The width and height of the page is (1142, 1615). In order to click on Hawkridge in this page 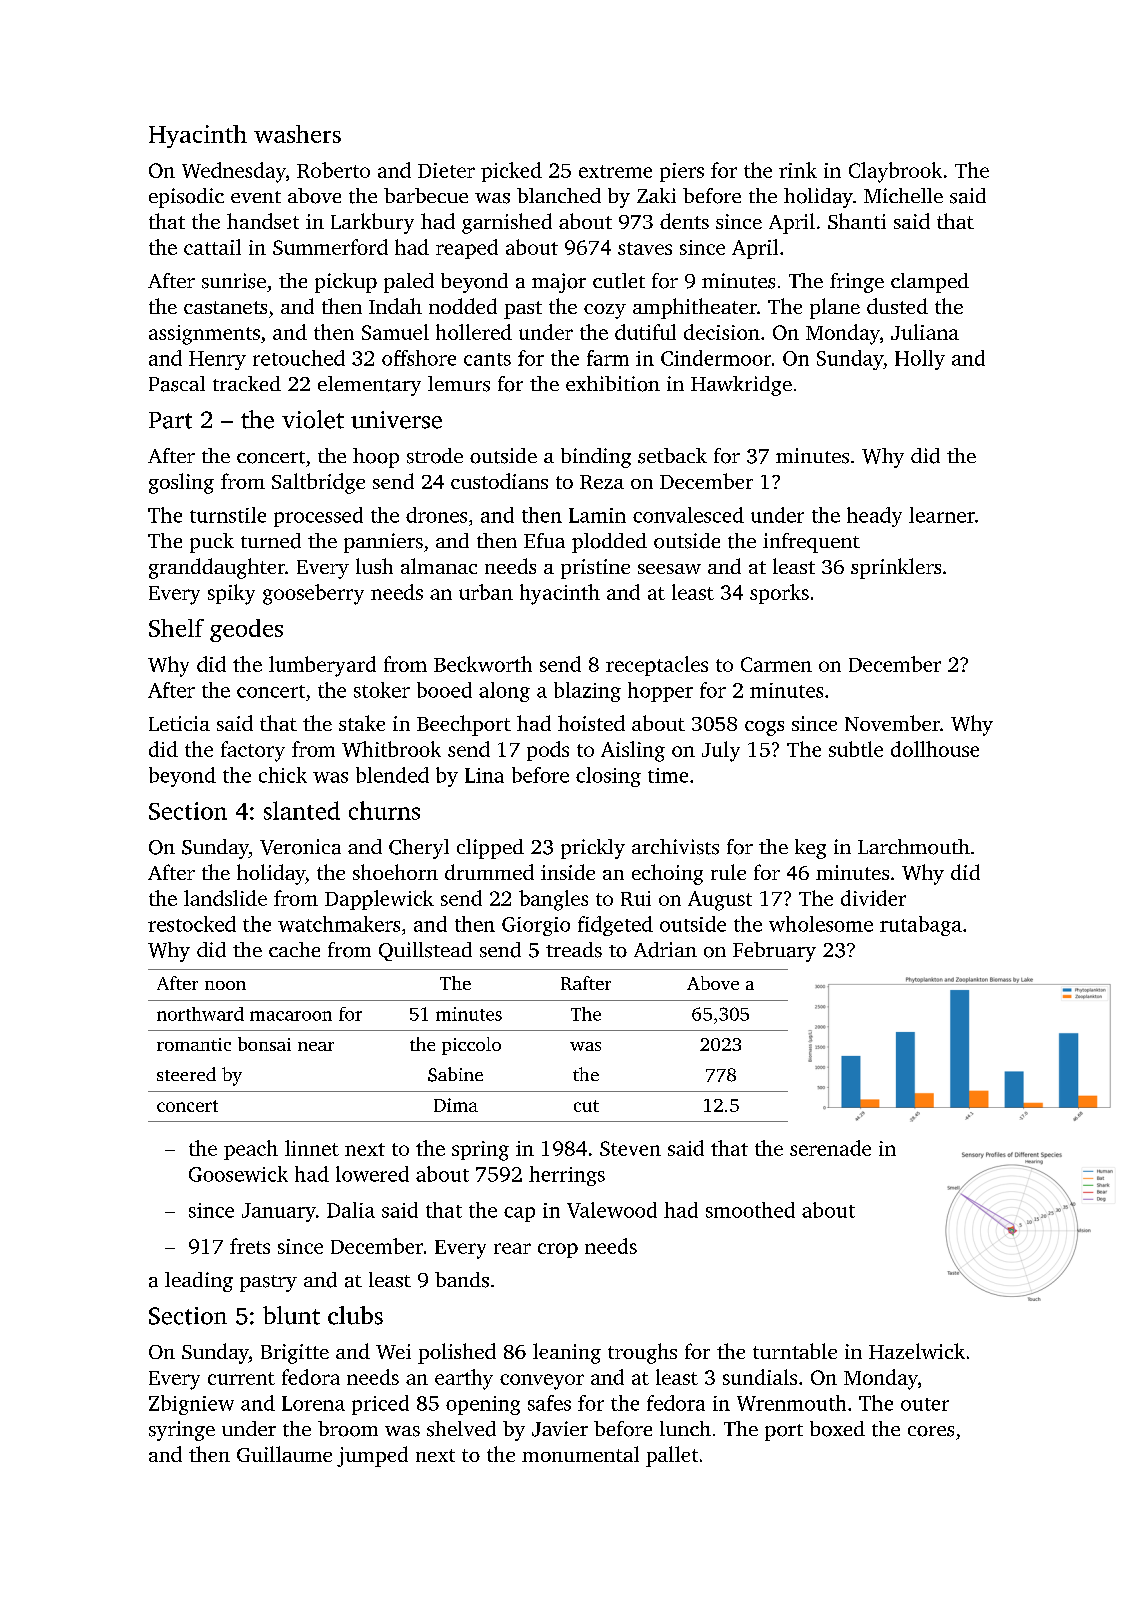, I will do `click(741, 386)`.
